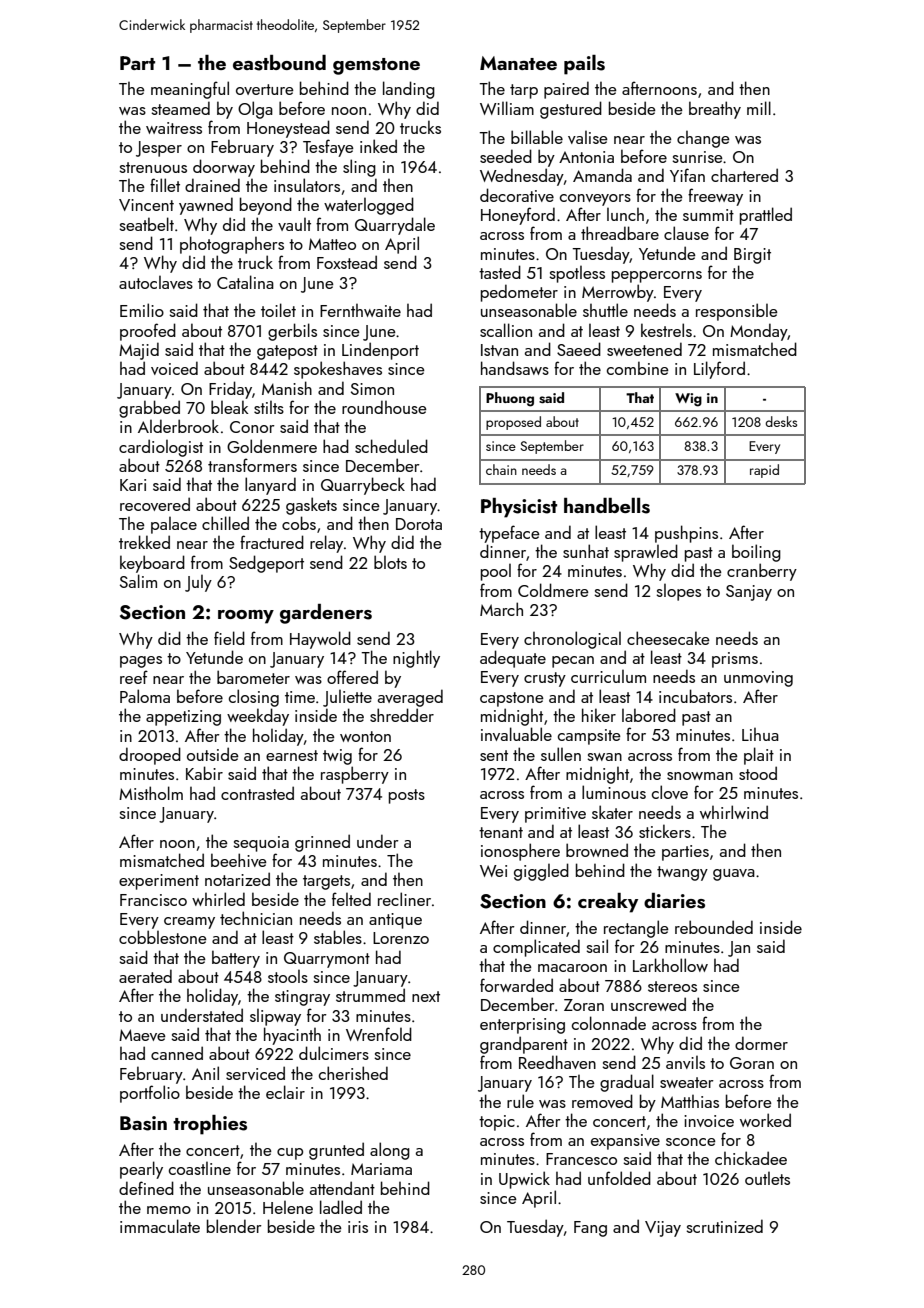  I want to click on Jesper, so click(159, 149).
